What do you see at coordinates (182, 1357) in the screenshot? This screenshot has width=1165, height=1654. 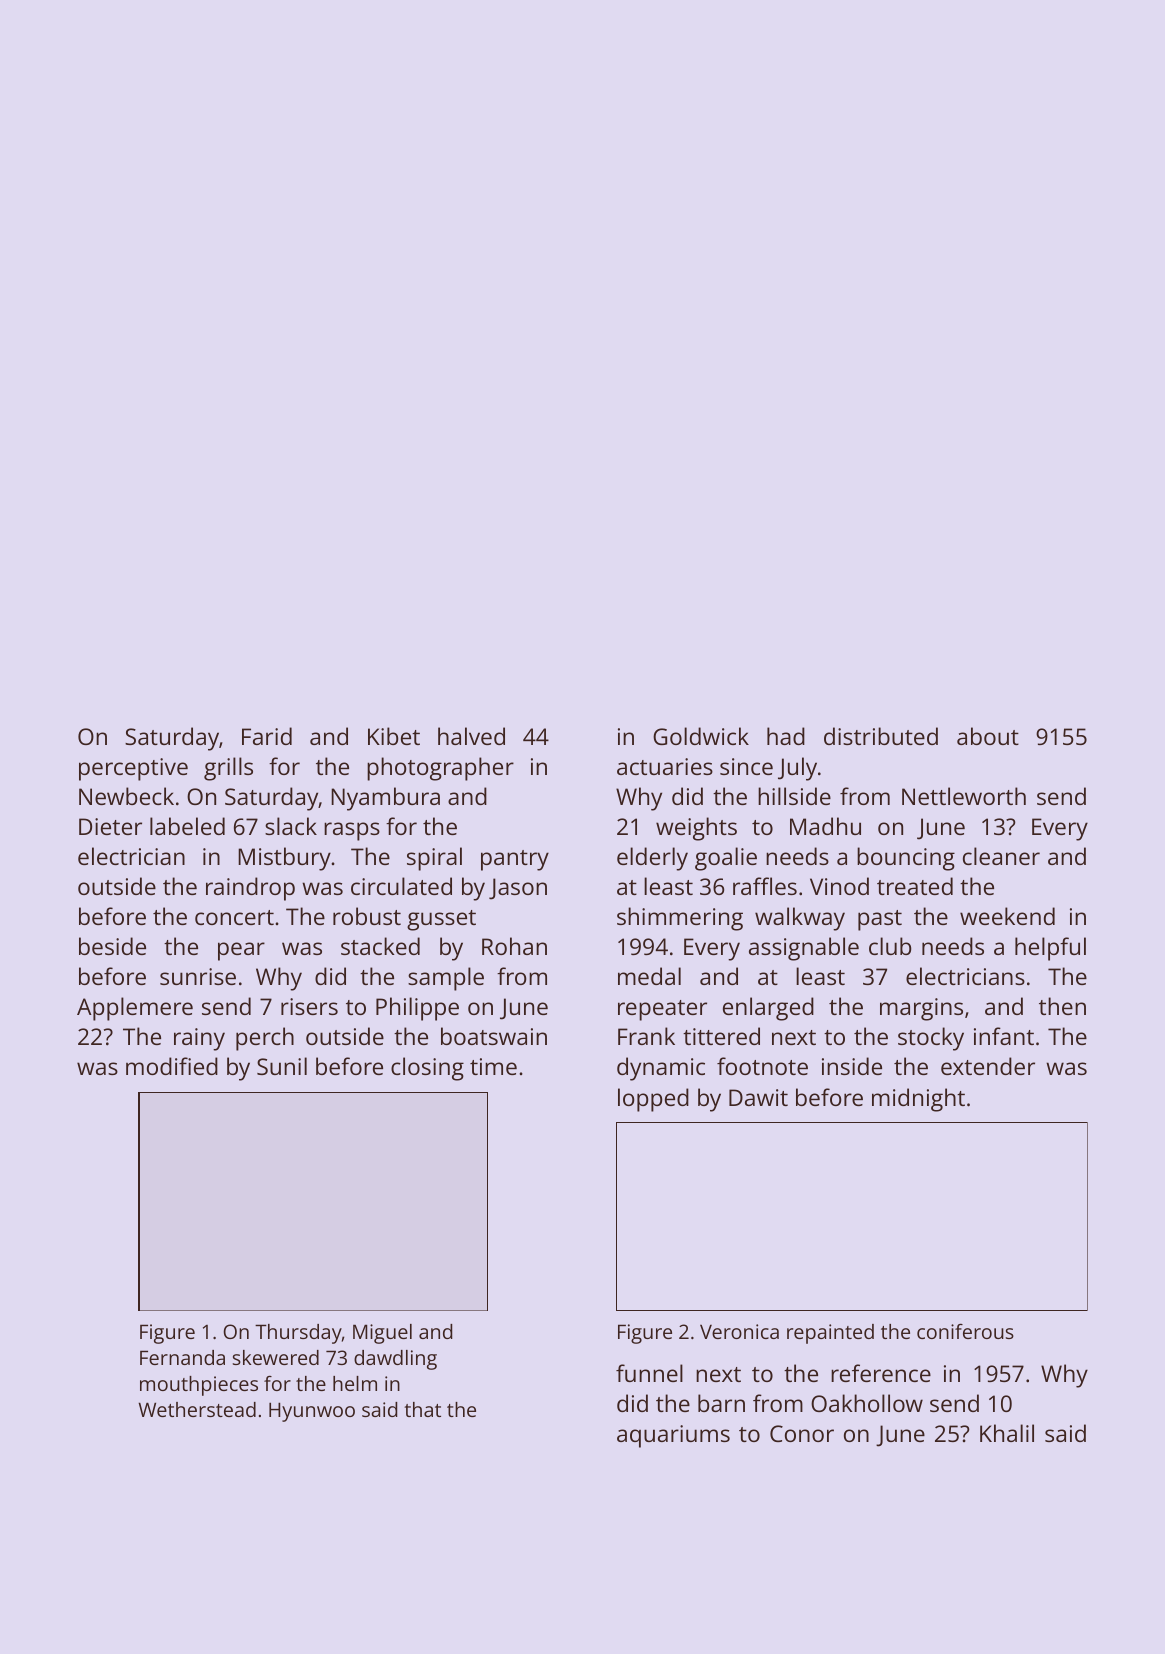 I see `Fernanda` at bounding box center [182, 1357].
